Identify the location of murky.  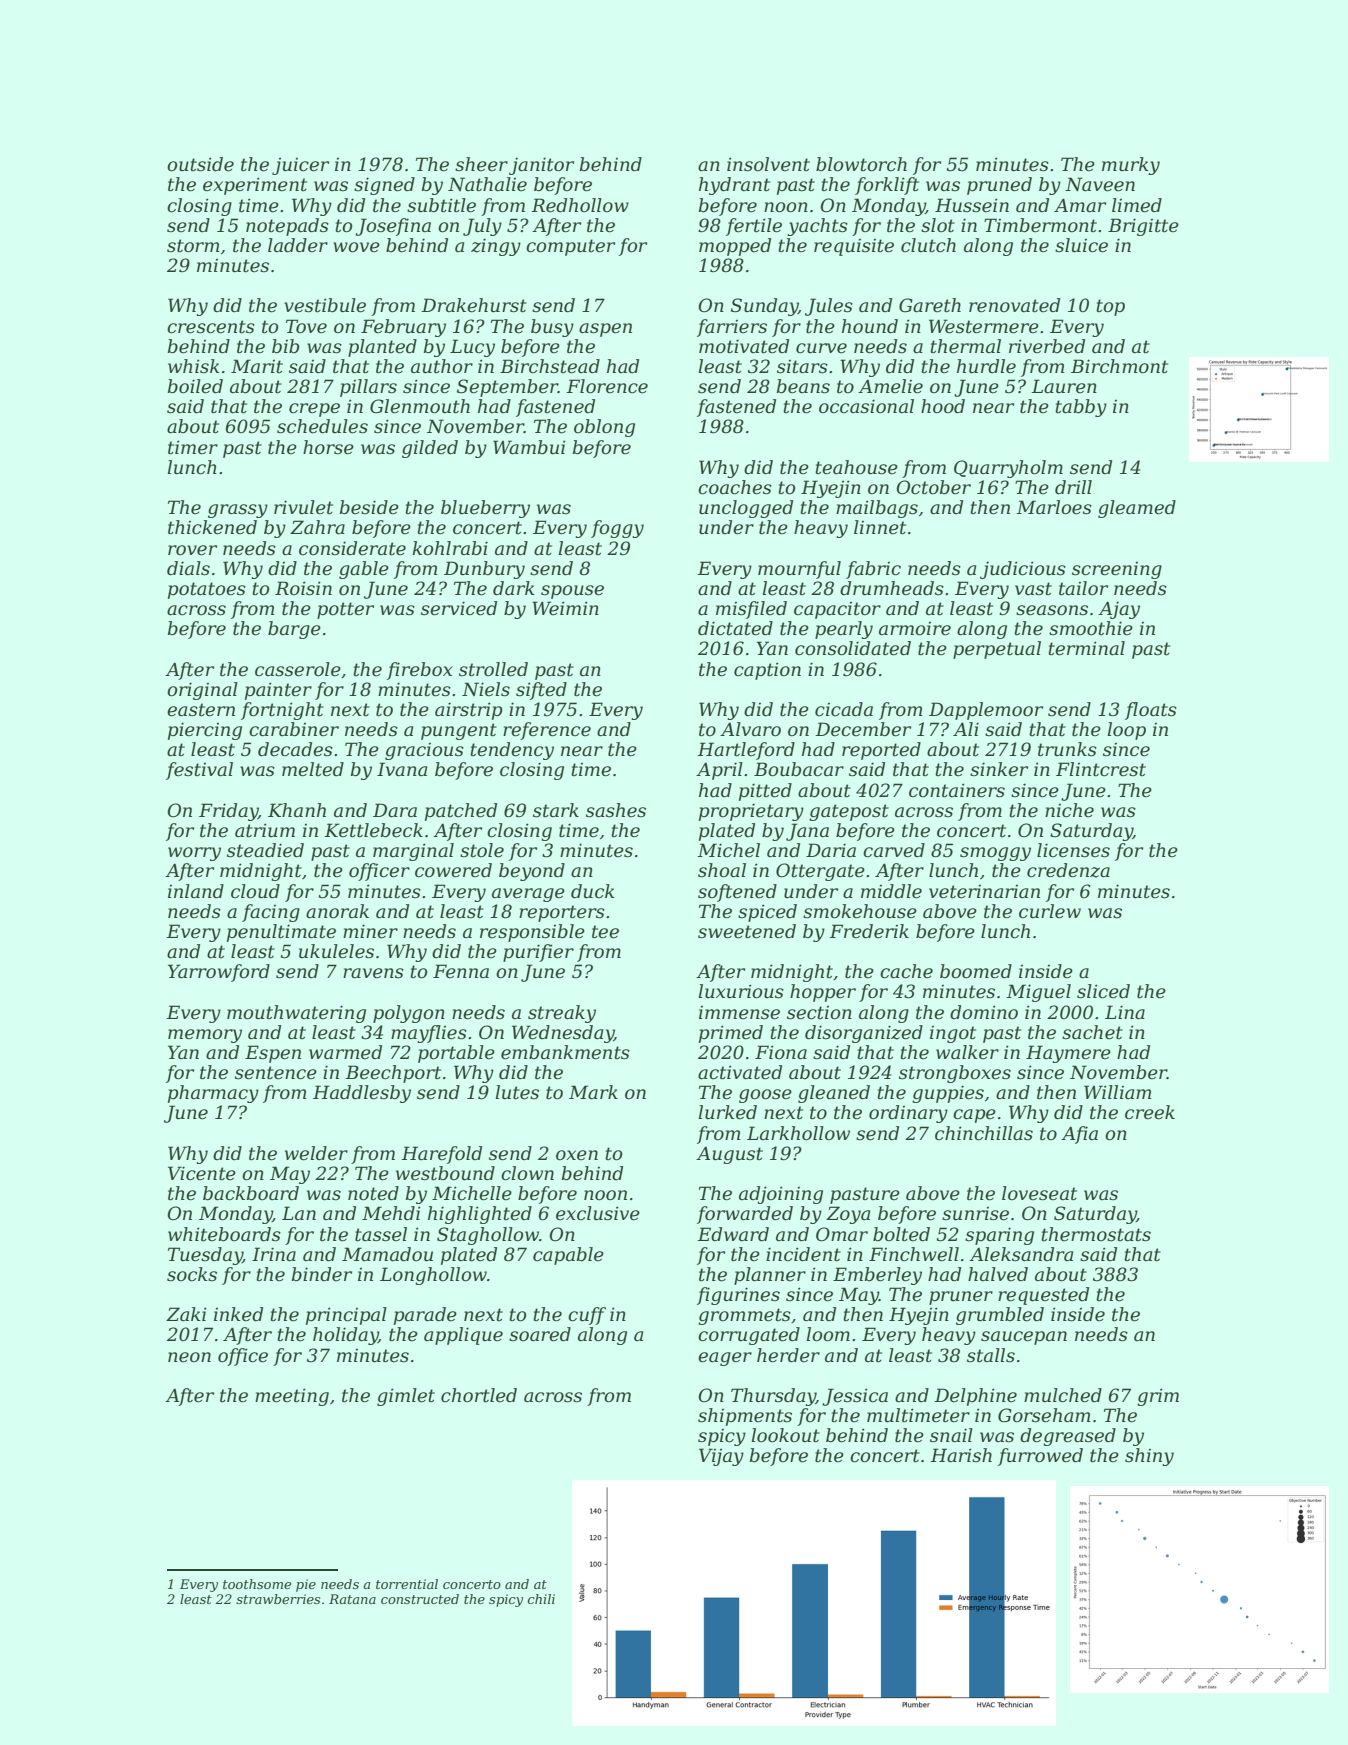
(1131, 166).
